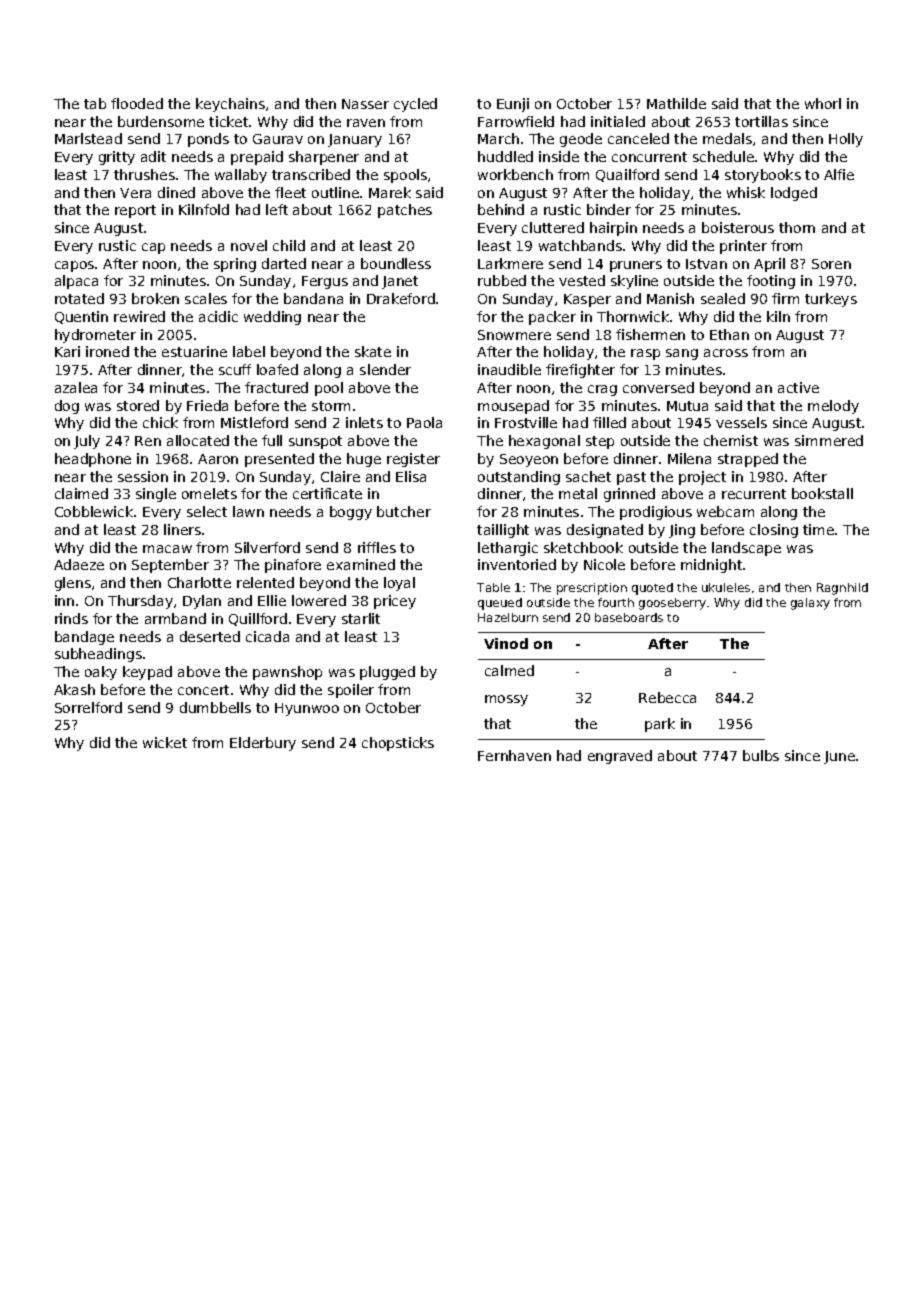  What do you see at coordinates (652, 589) in the screenshot?
I see `quoted` at bounding box center [652, 589].
